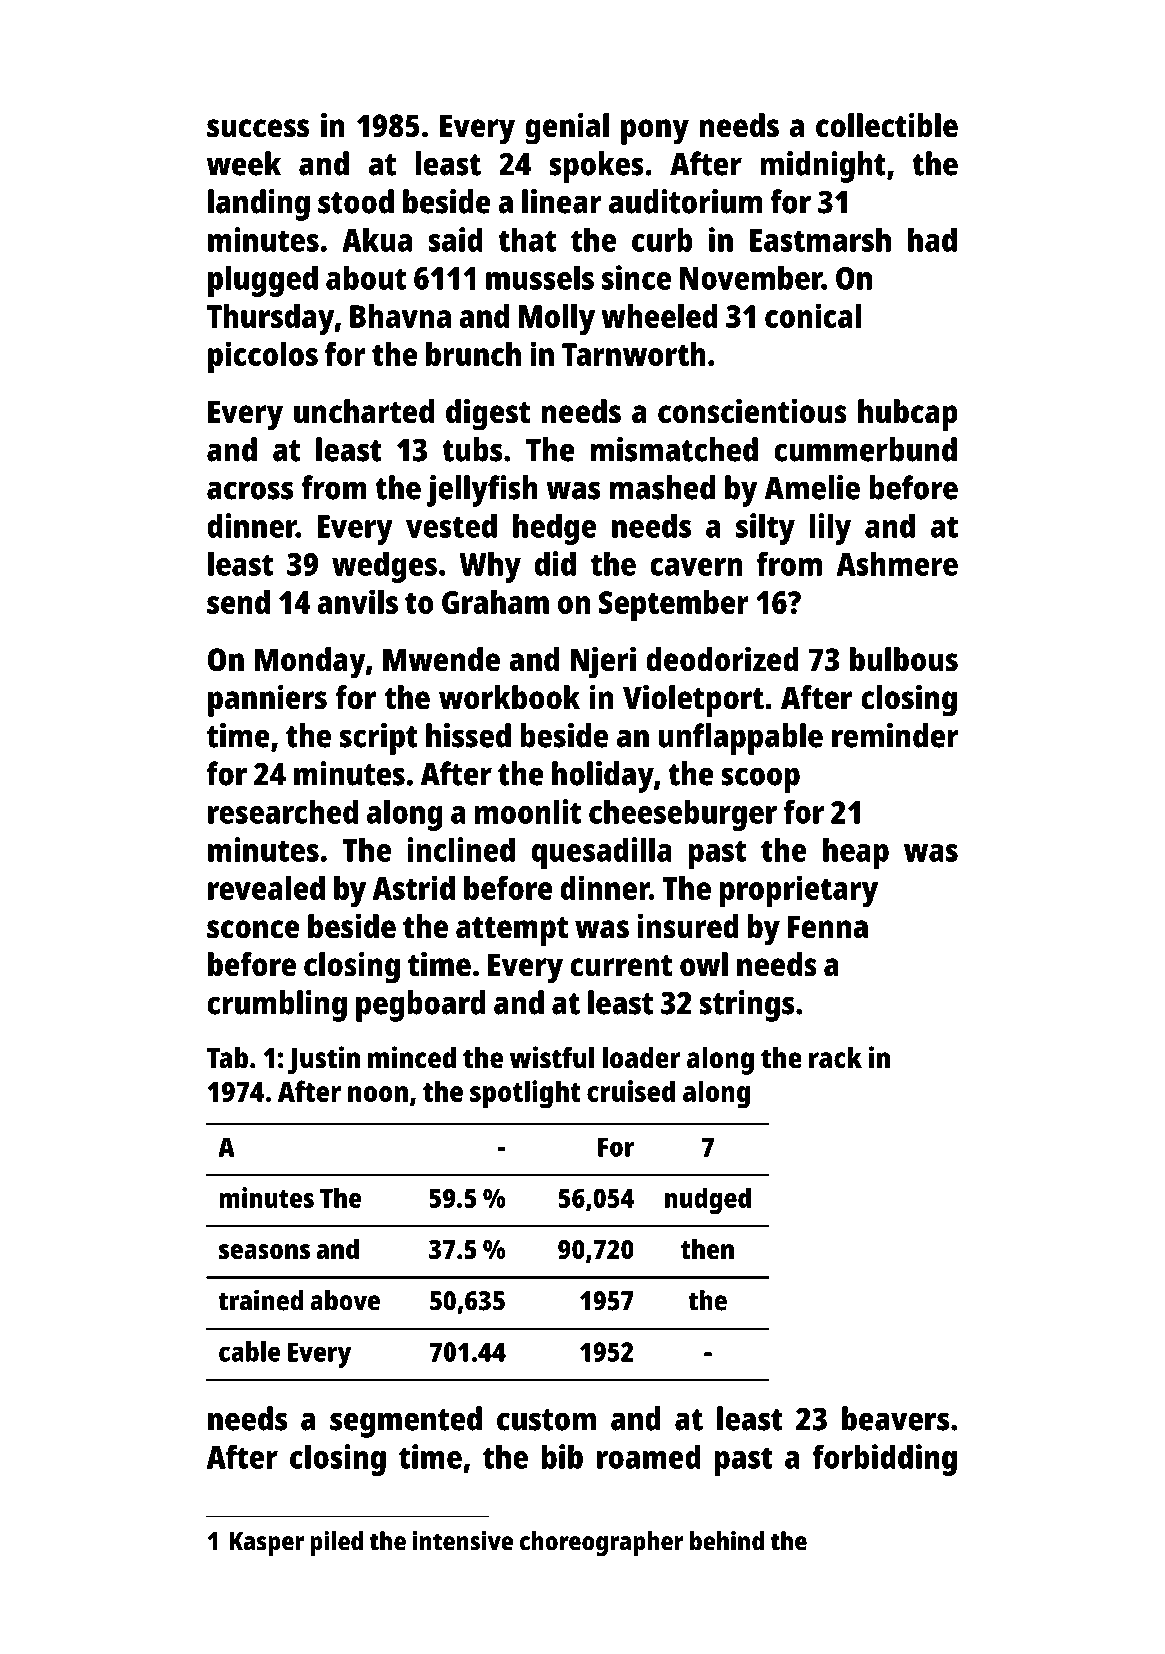 This page has height=1654, width=1165. Describe the element at coordinates (799, 891) in the page. I see `proprietary` at that location.
